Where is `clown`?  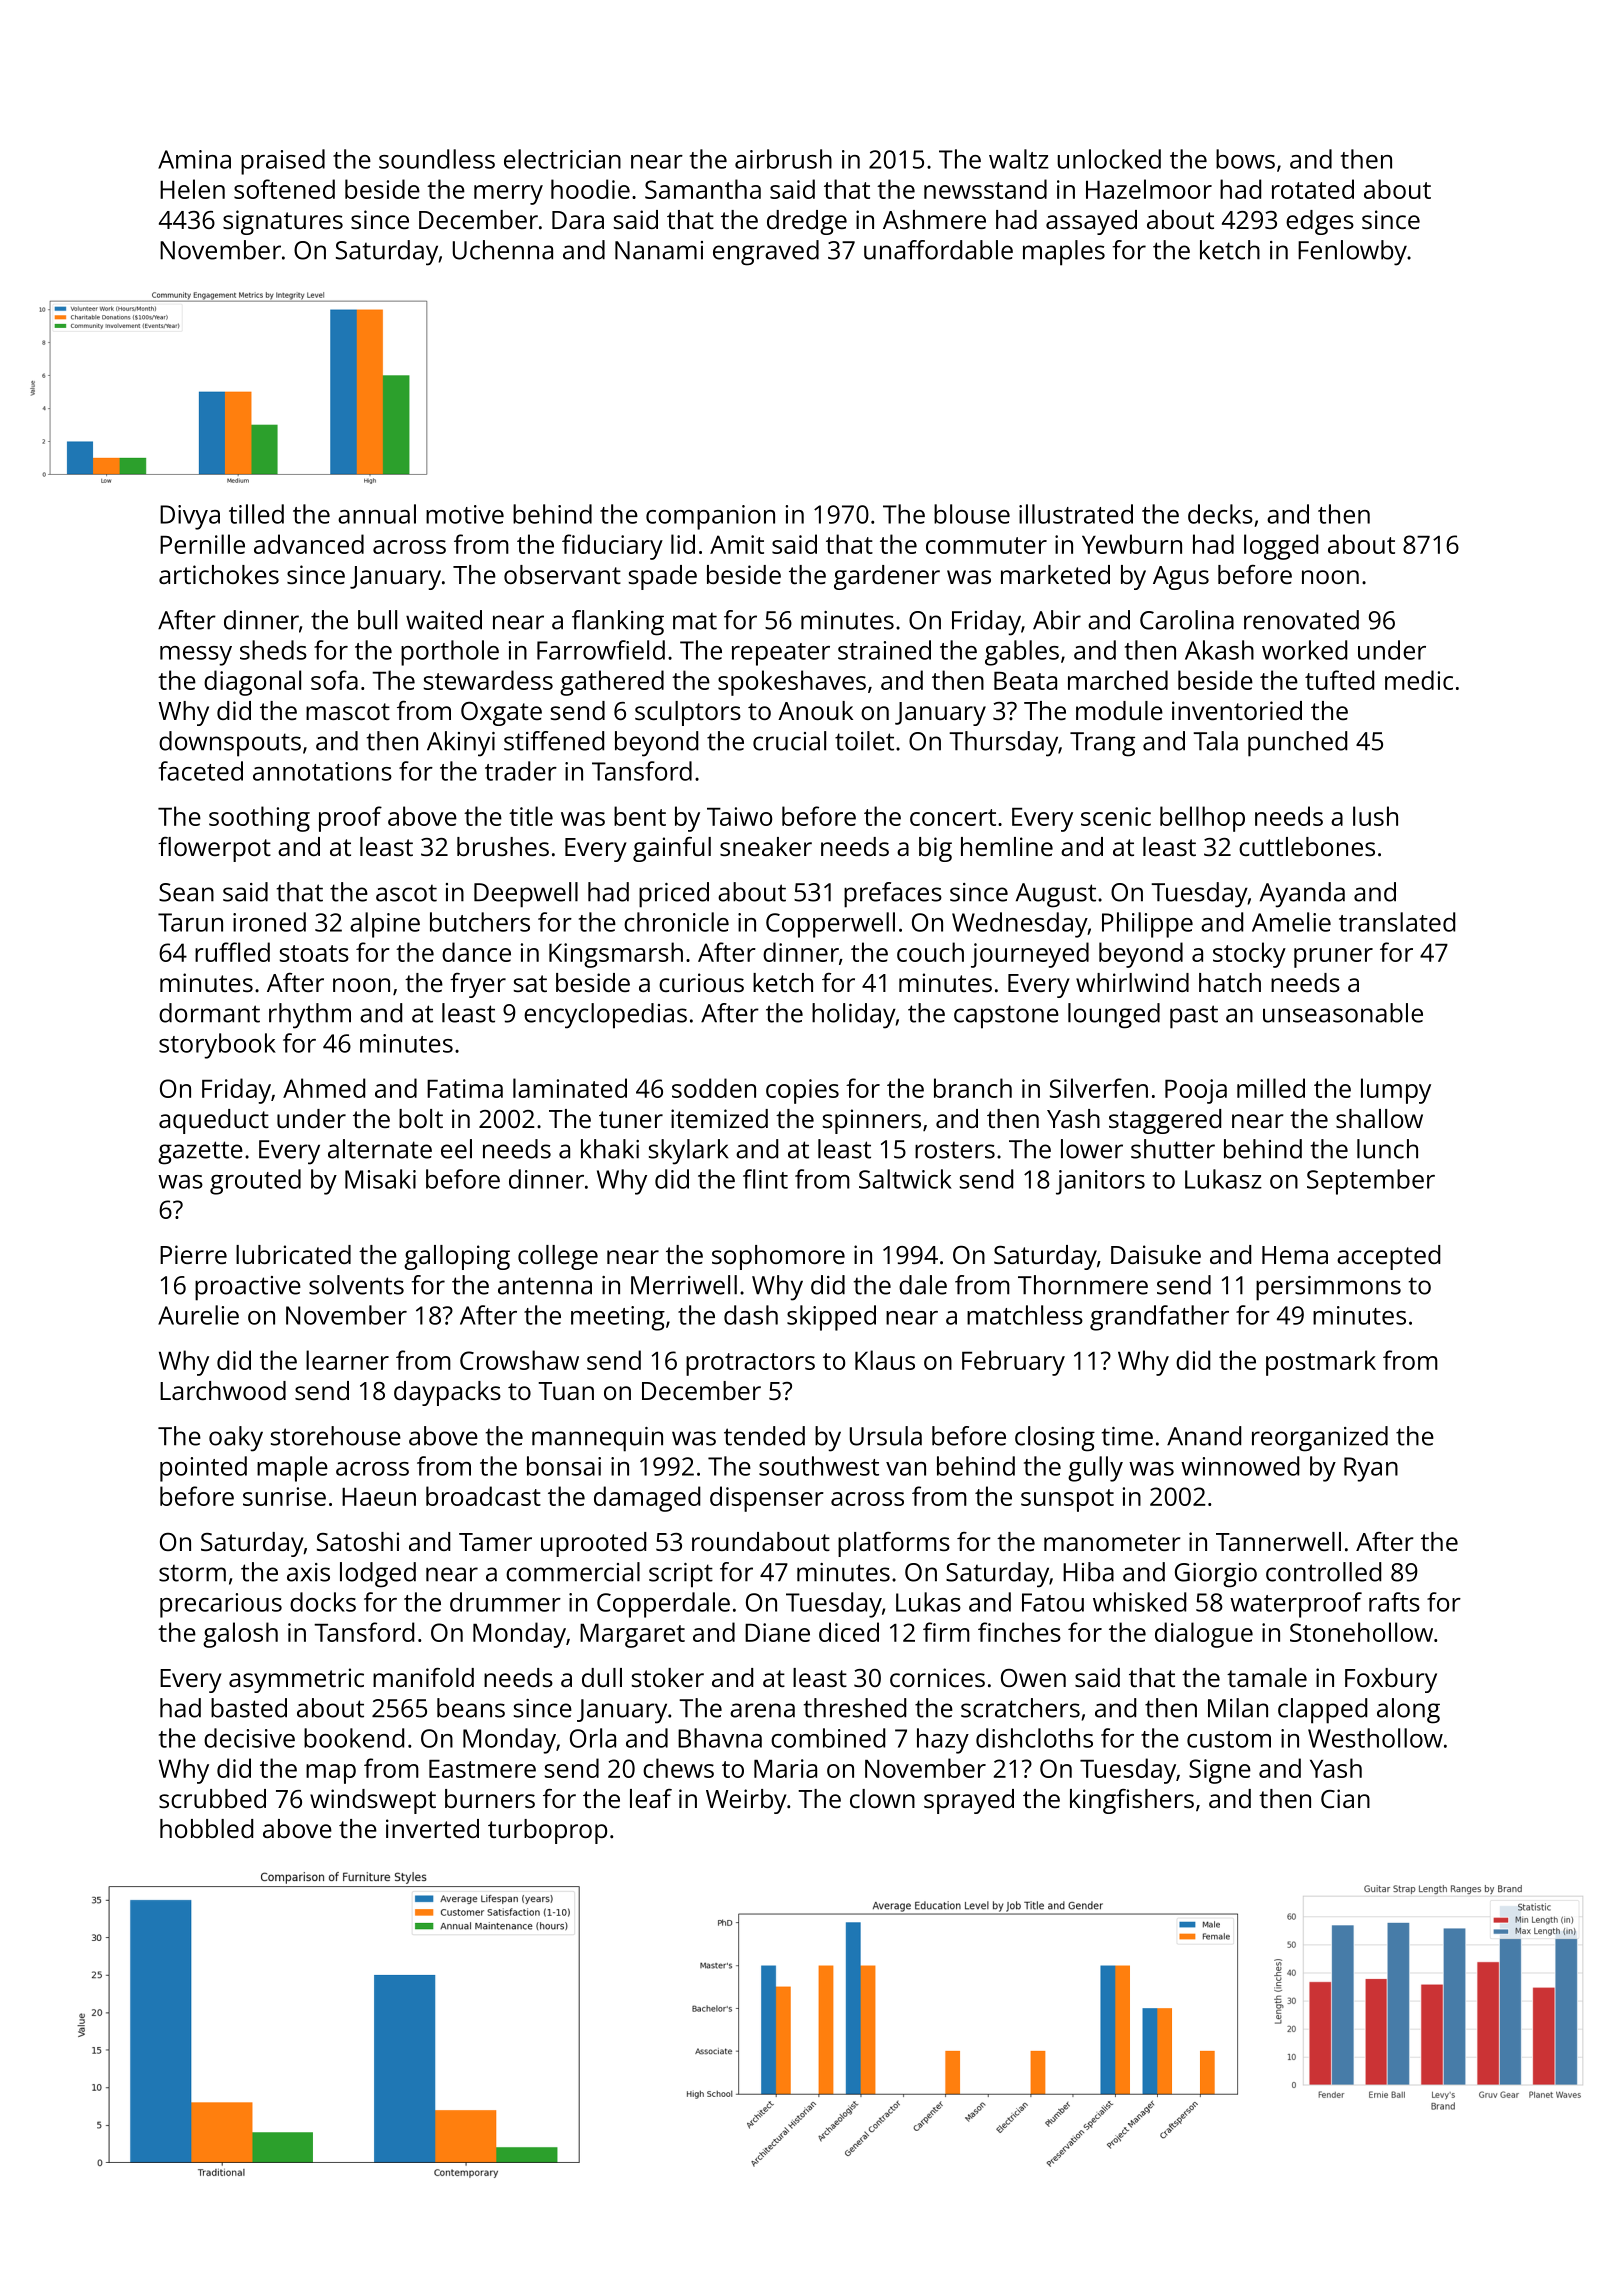 clown is located at coordinates (882, 1798).
